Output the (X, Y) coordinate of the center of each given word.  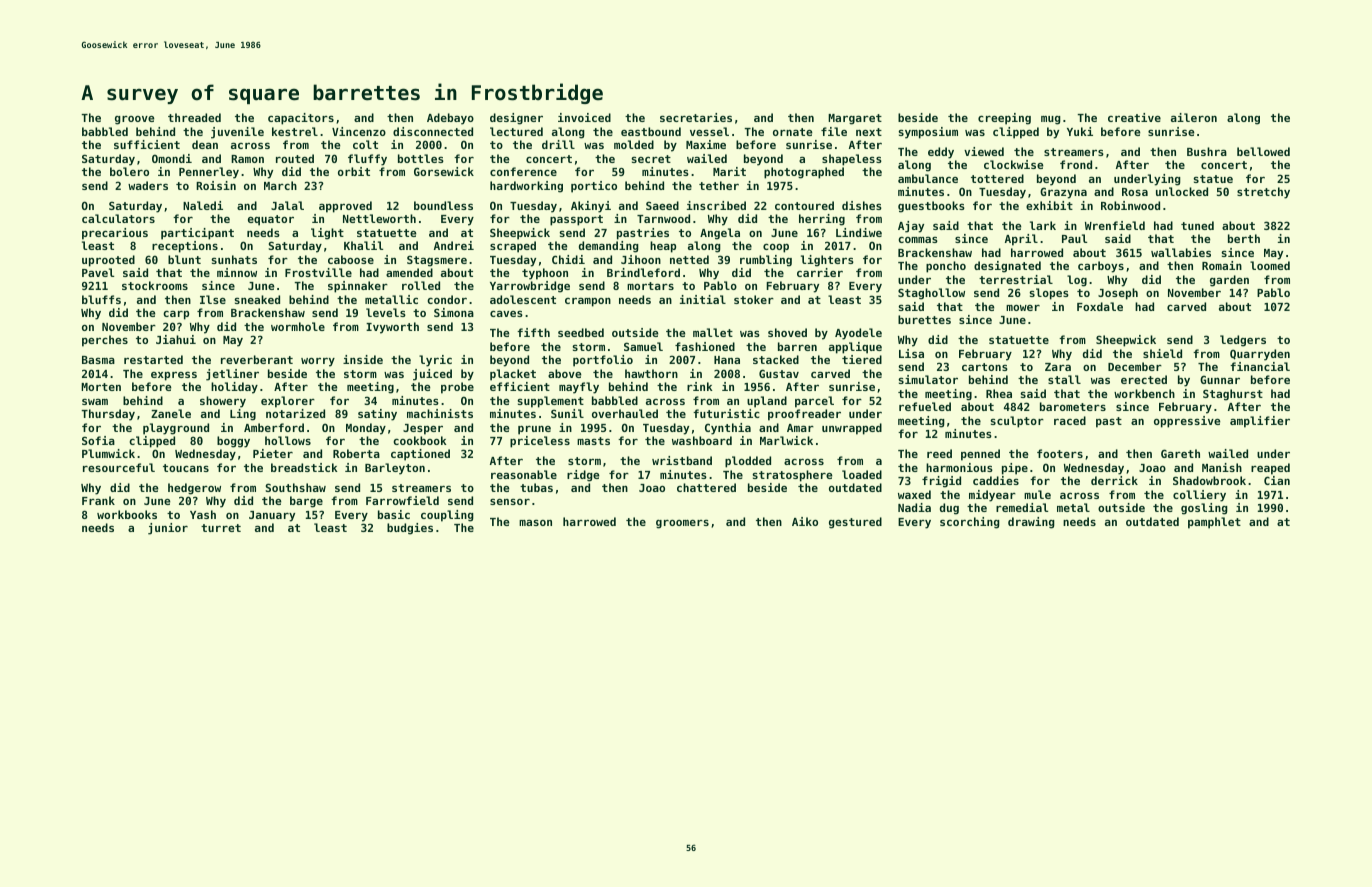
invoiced (584, 117)
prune (534, 430)
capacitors (301, 119)
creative (1134, 117)
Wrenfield (1115, 225)
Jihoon (641, 259)
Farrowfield (402, 500)
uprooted (108, 261)
